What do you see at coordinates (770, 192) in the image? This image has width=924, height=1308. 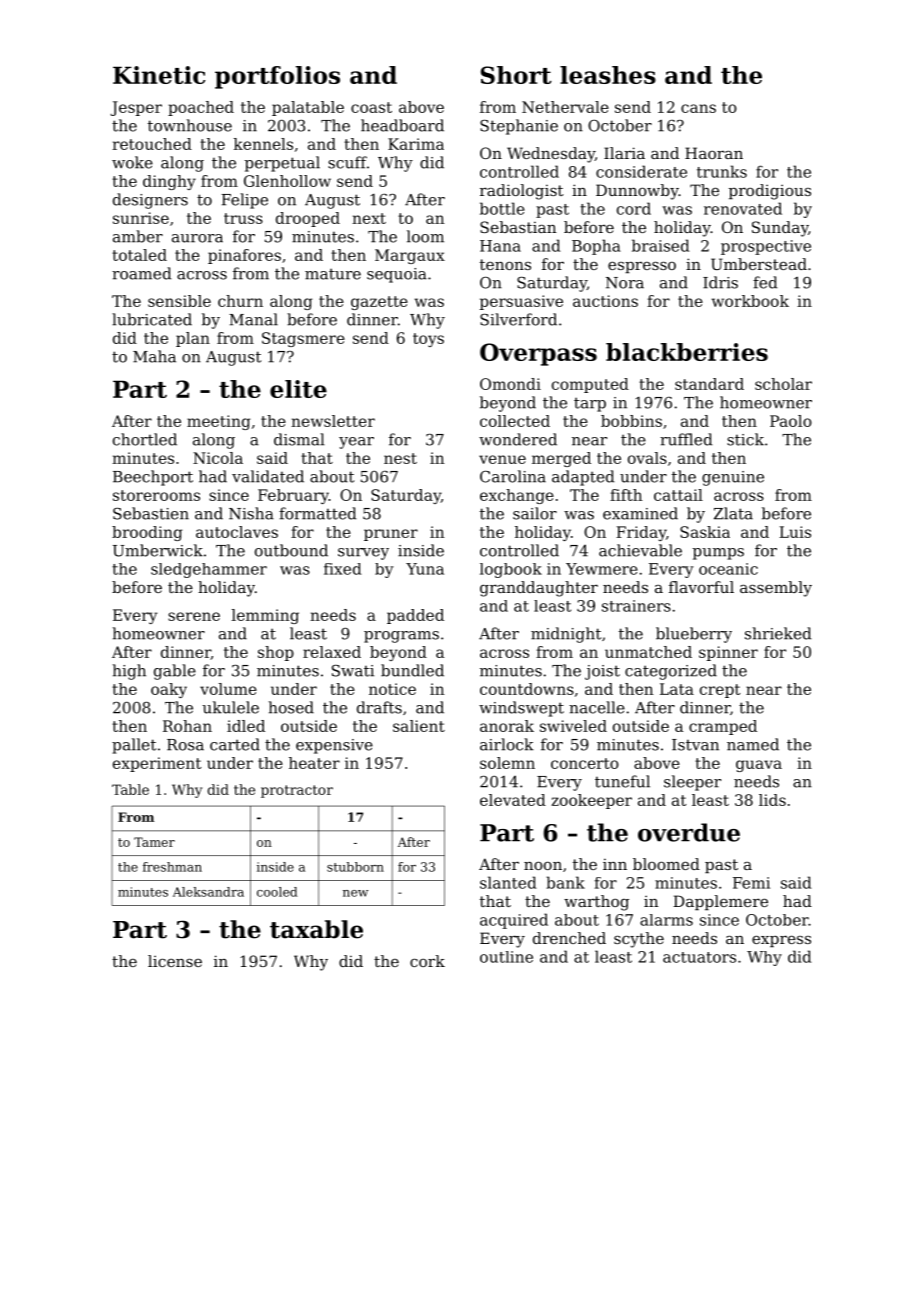 I see `prodigious` at bounding box center [770, 192].
